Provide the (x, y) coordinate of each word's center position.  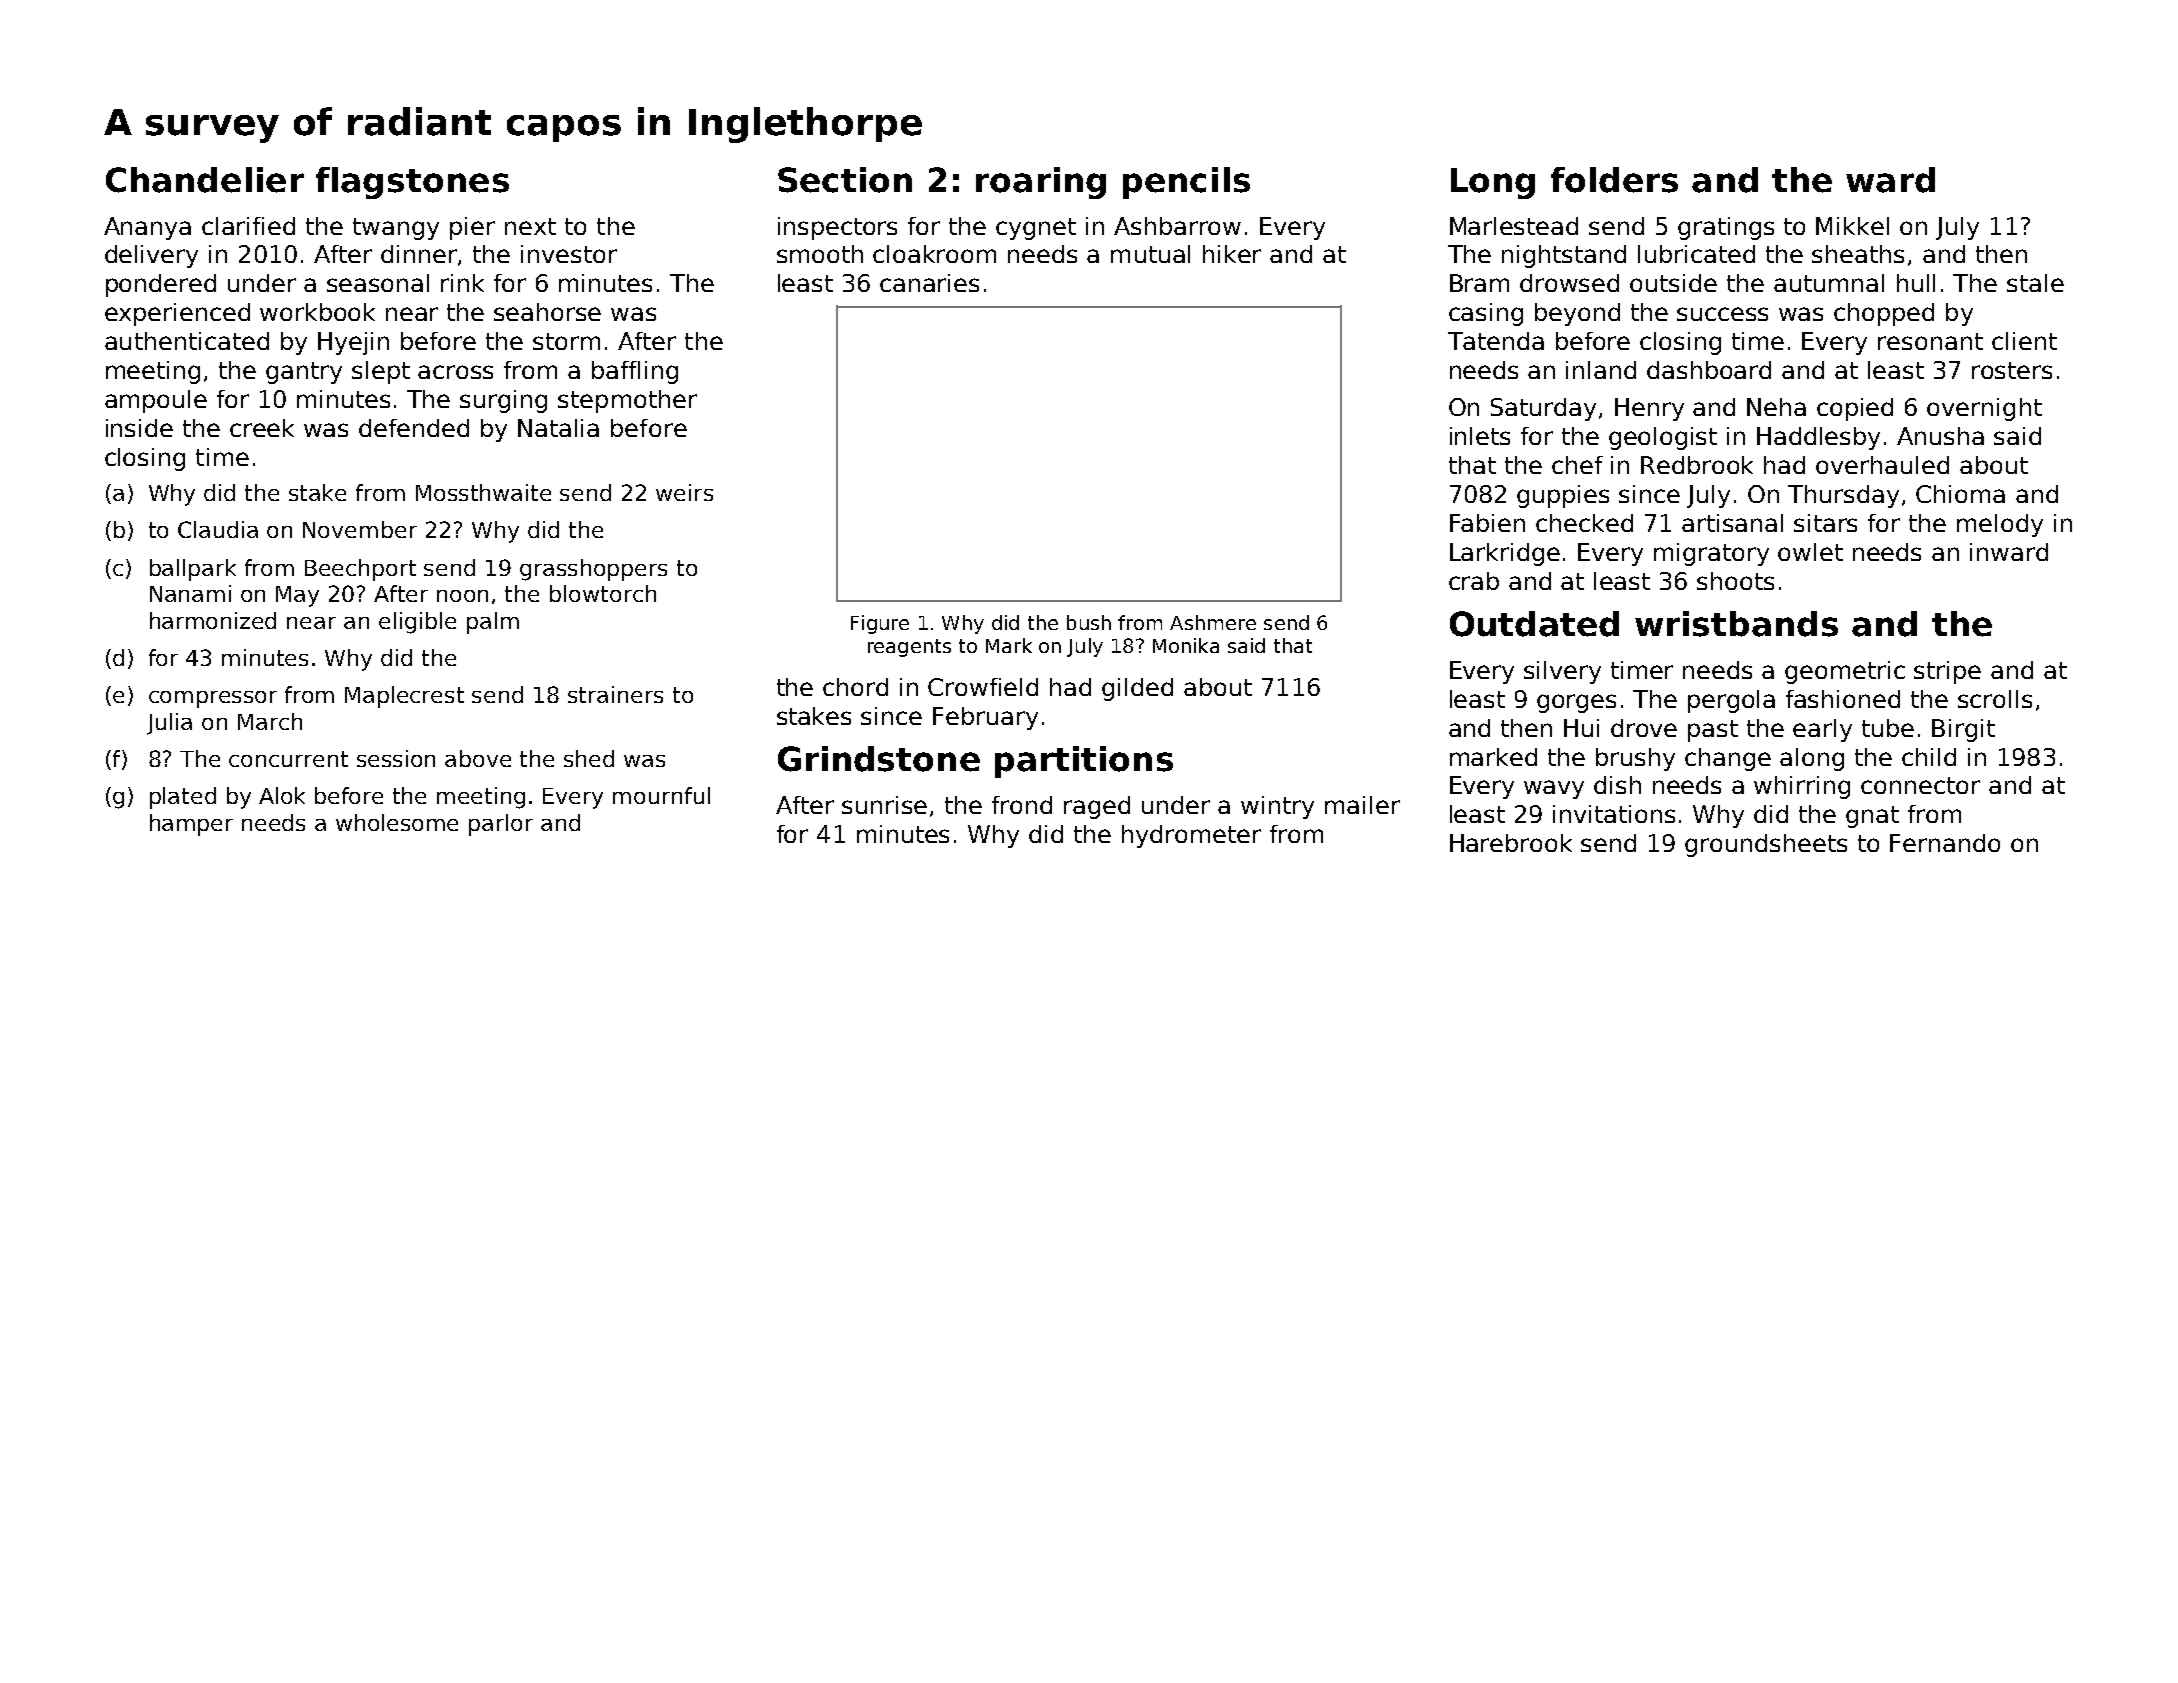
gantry (304, 373)
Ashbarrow (1177, 226)
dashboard (1709, 370)
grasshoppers (593, 570)
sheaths (1858, 254)
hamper (191, 825)
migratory (1711, 554)
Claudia (218, 529)
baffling (635, 372)
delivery (151, 256)
